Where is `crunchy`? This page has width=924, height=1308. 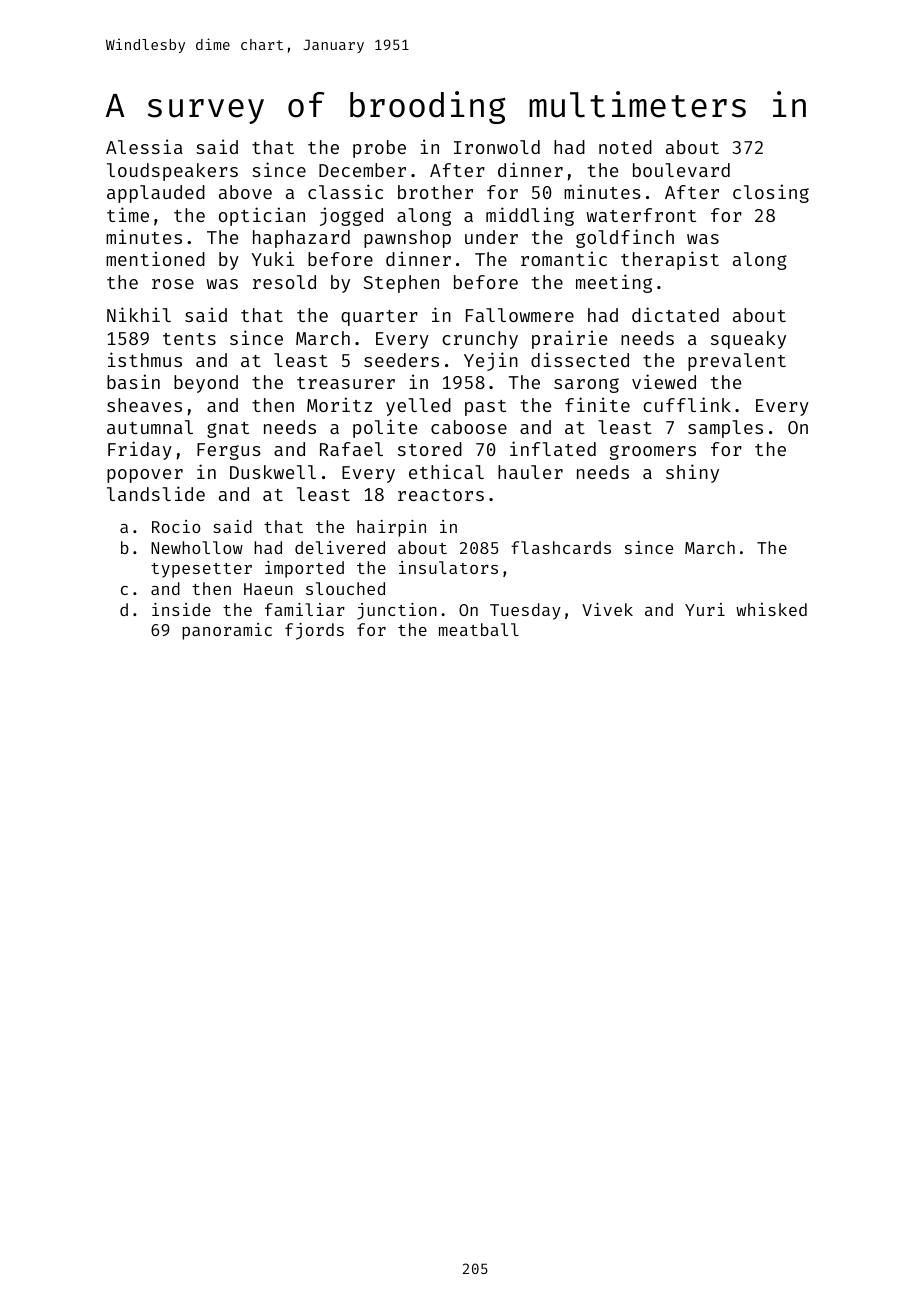 crunchy is located at coordinates (480, 340).
